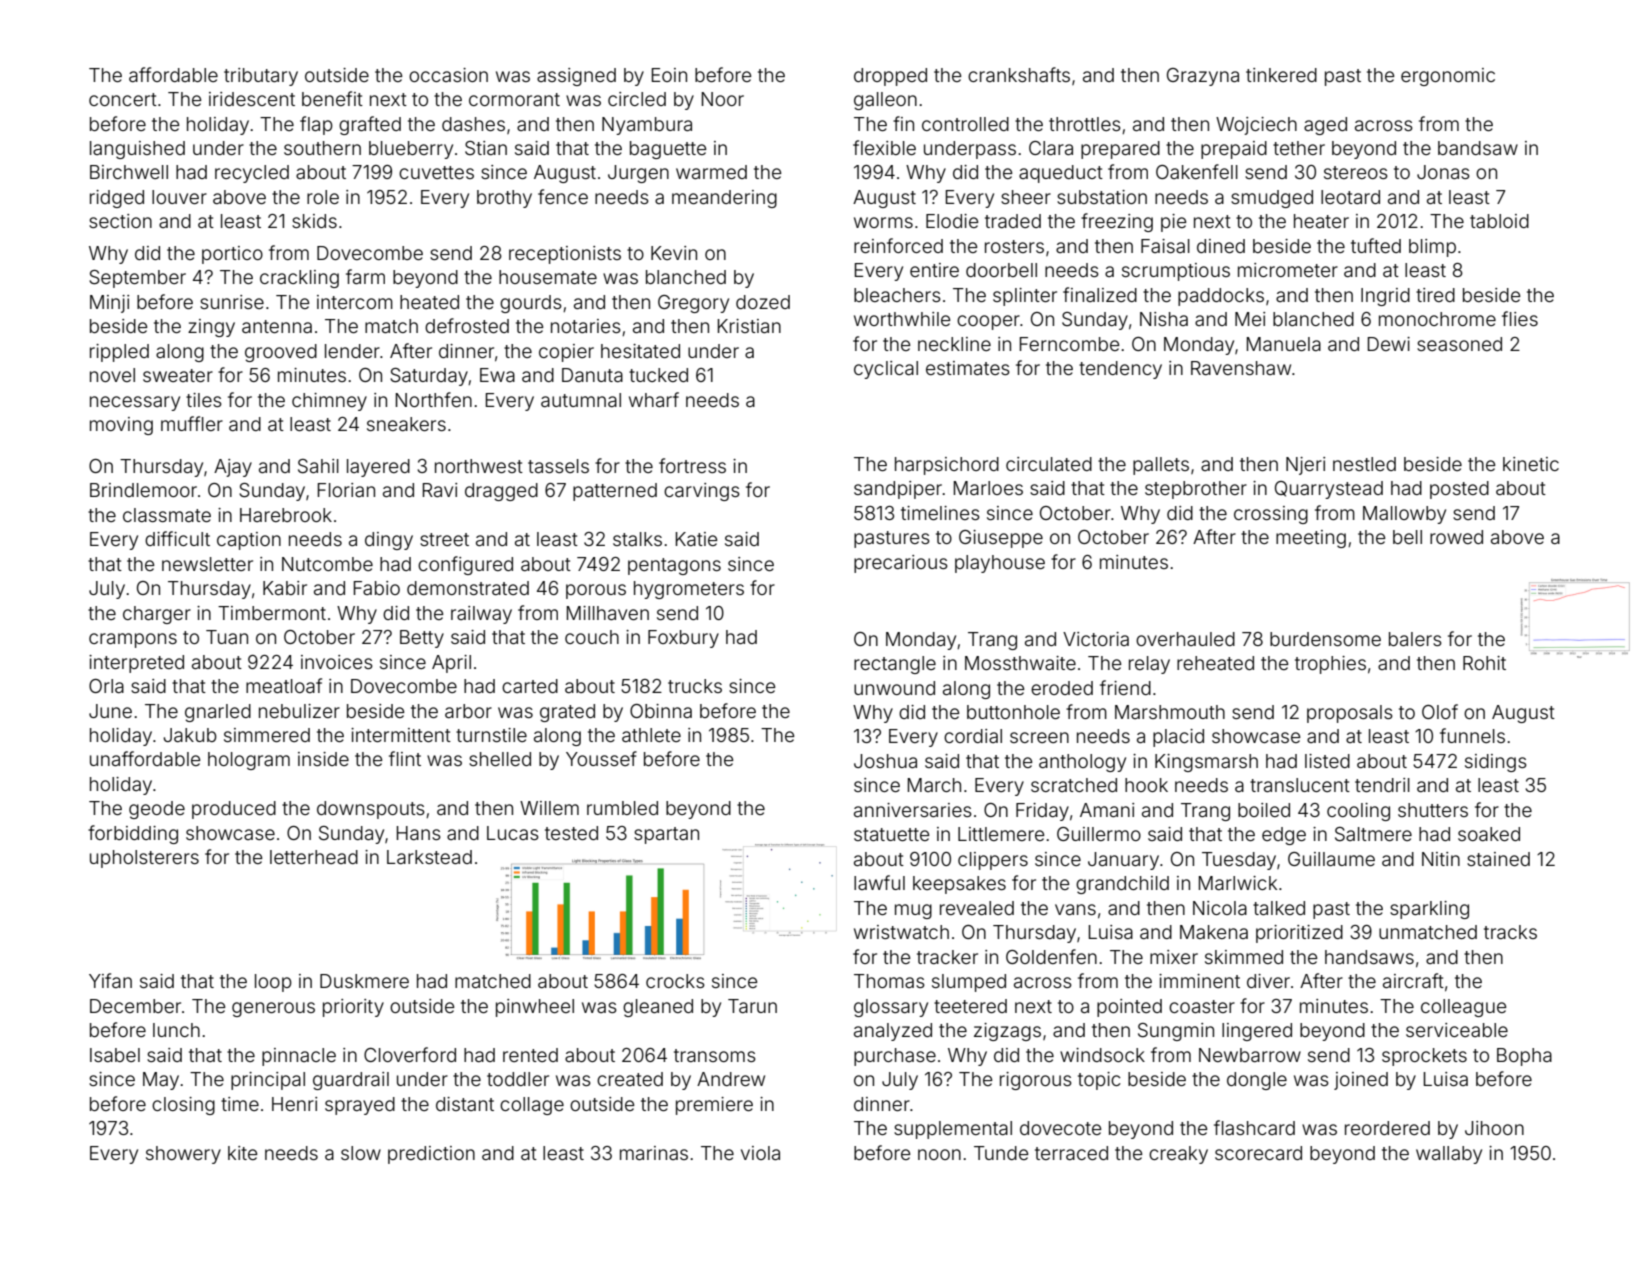 The width and height of the screenshot is (1650, 1275). I want to click on dropped, so click(890, 77).
